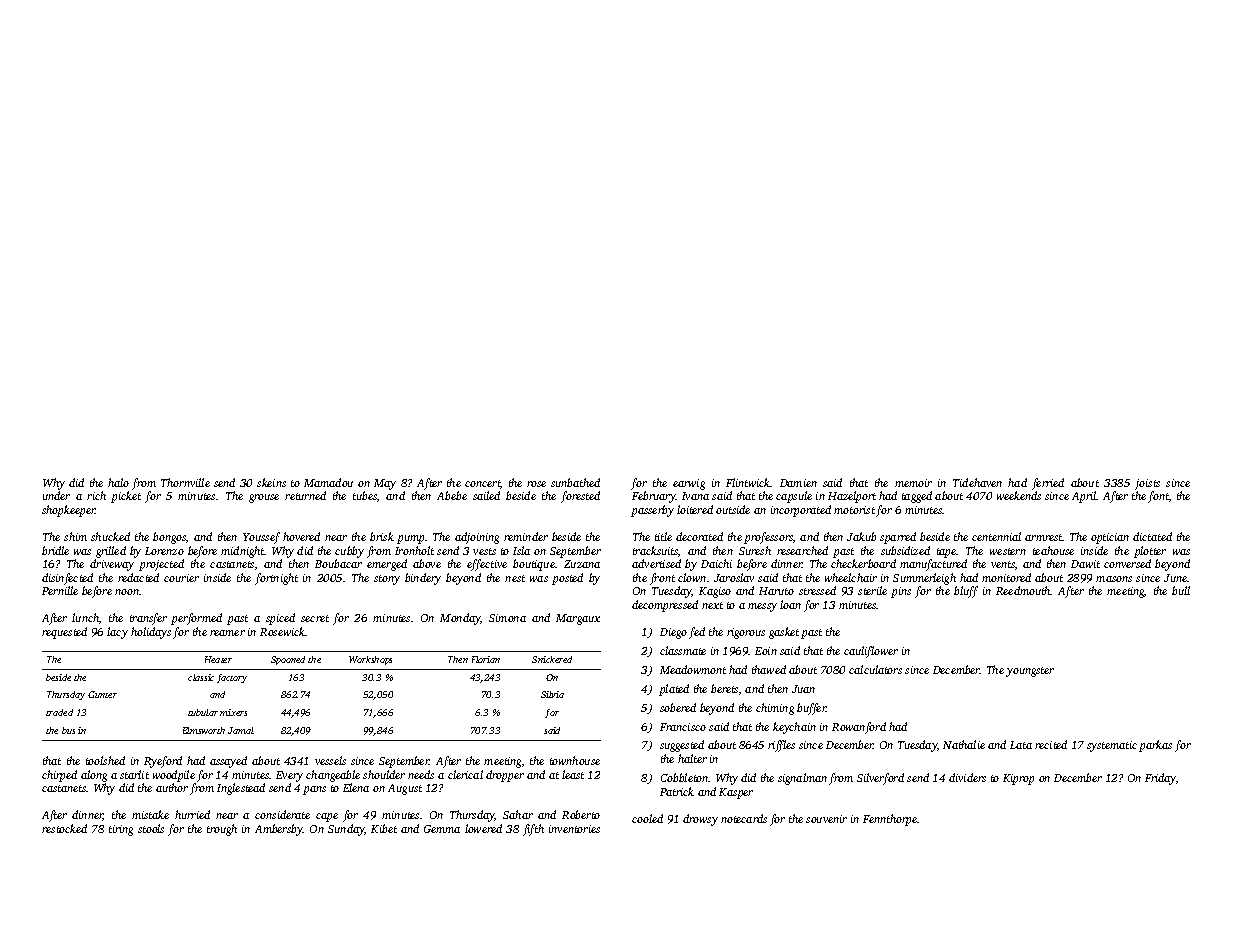 The height and width of the screenshot is (952, 1233). Describe the element at coordinates (126, 497) in the screenshot. I see `picket` at that location.
